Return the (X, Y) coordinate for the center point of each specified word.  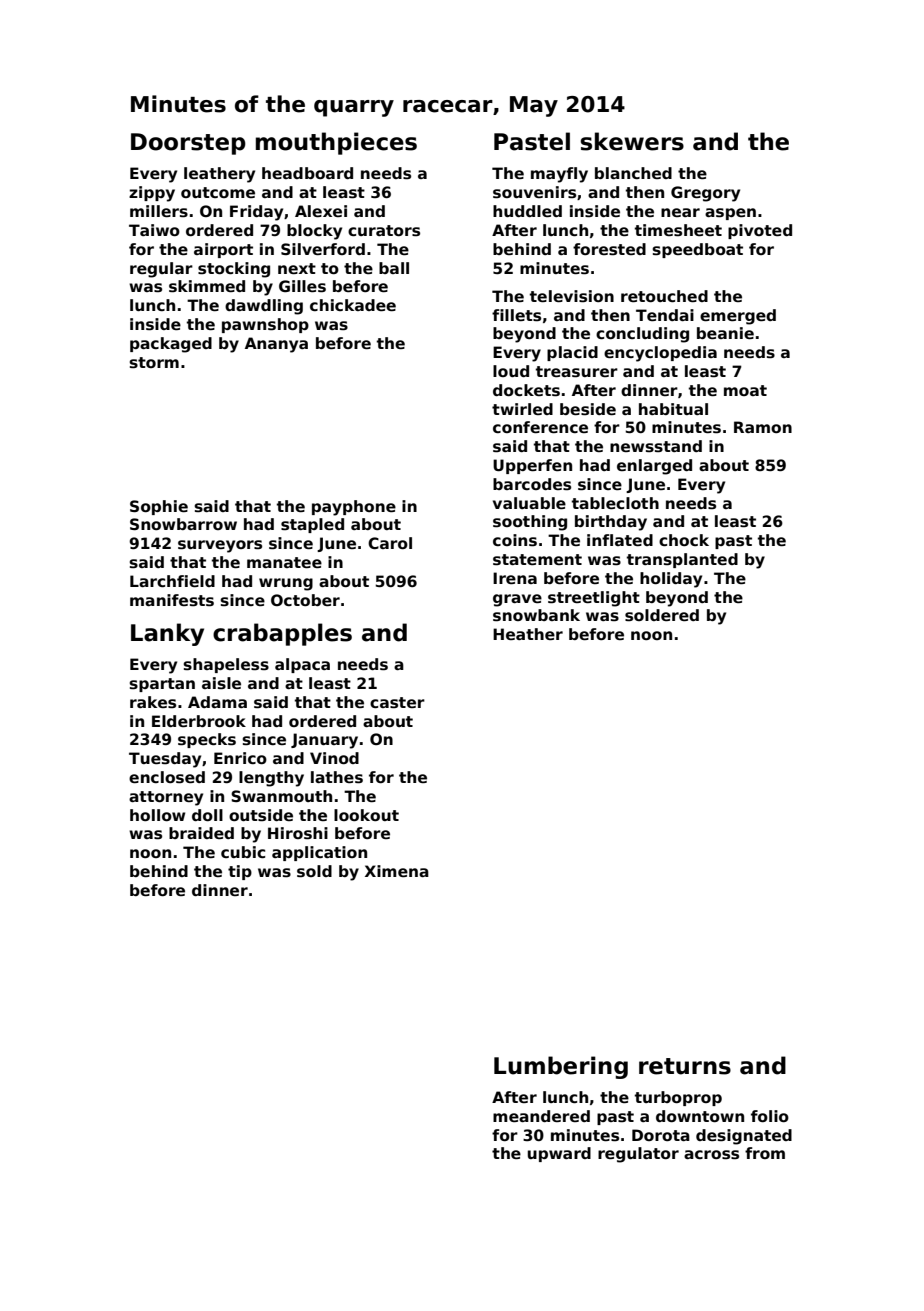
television (572, 296)
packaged (171, 345)
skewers (632, 141)
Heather (528, 634)
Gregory (705, 194)
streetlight (594, 599)
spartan (162, 685)
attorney (166, 798)
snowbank (536, 615)
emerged (738, 317)
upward (559, 1154)
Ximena (397, 871)
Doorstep (188, 144)
